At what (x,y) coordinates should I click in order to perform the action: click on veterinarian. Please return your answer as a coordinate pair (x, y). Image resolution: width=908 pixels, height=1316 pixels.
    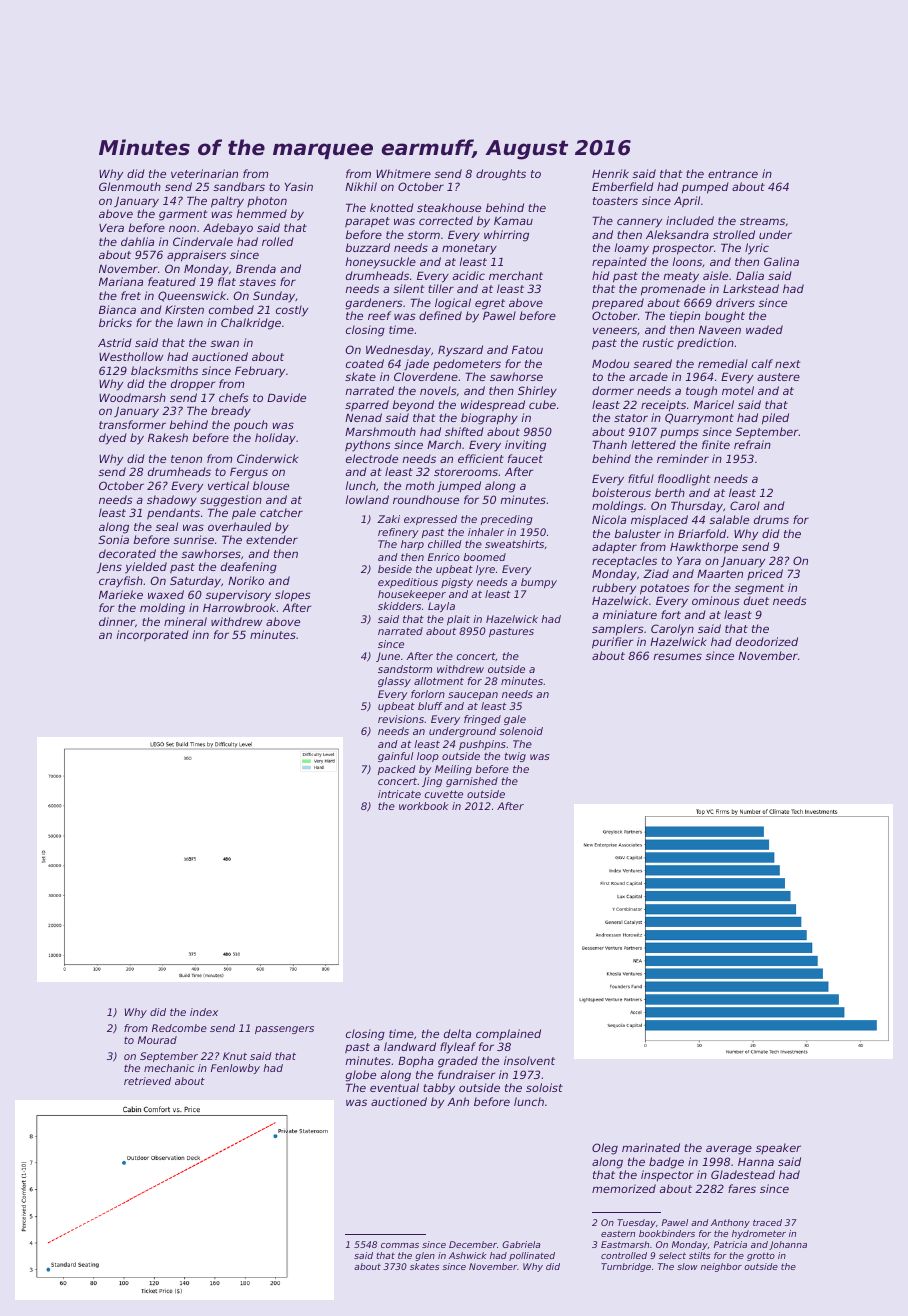
    Looking at the image, I should click on (204, 173).
